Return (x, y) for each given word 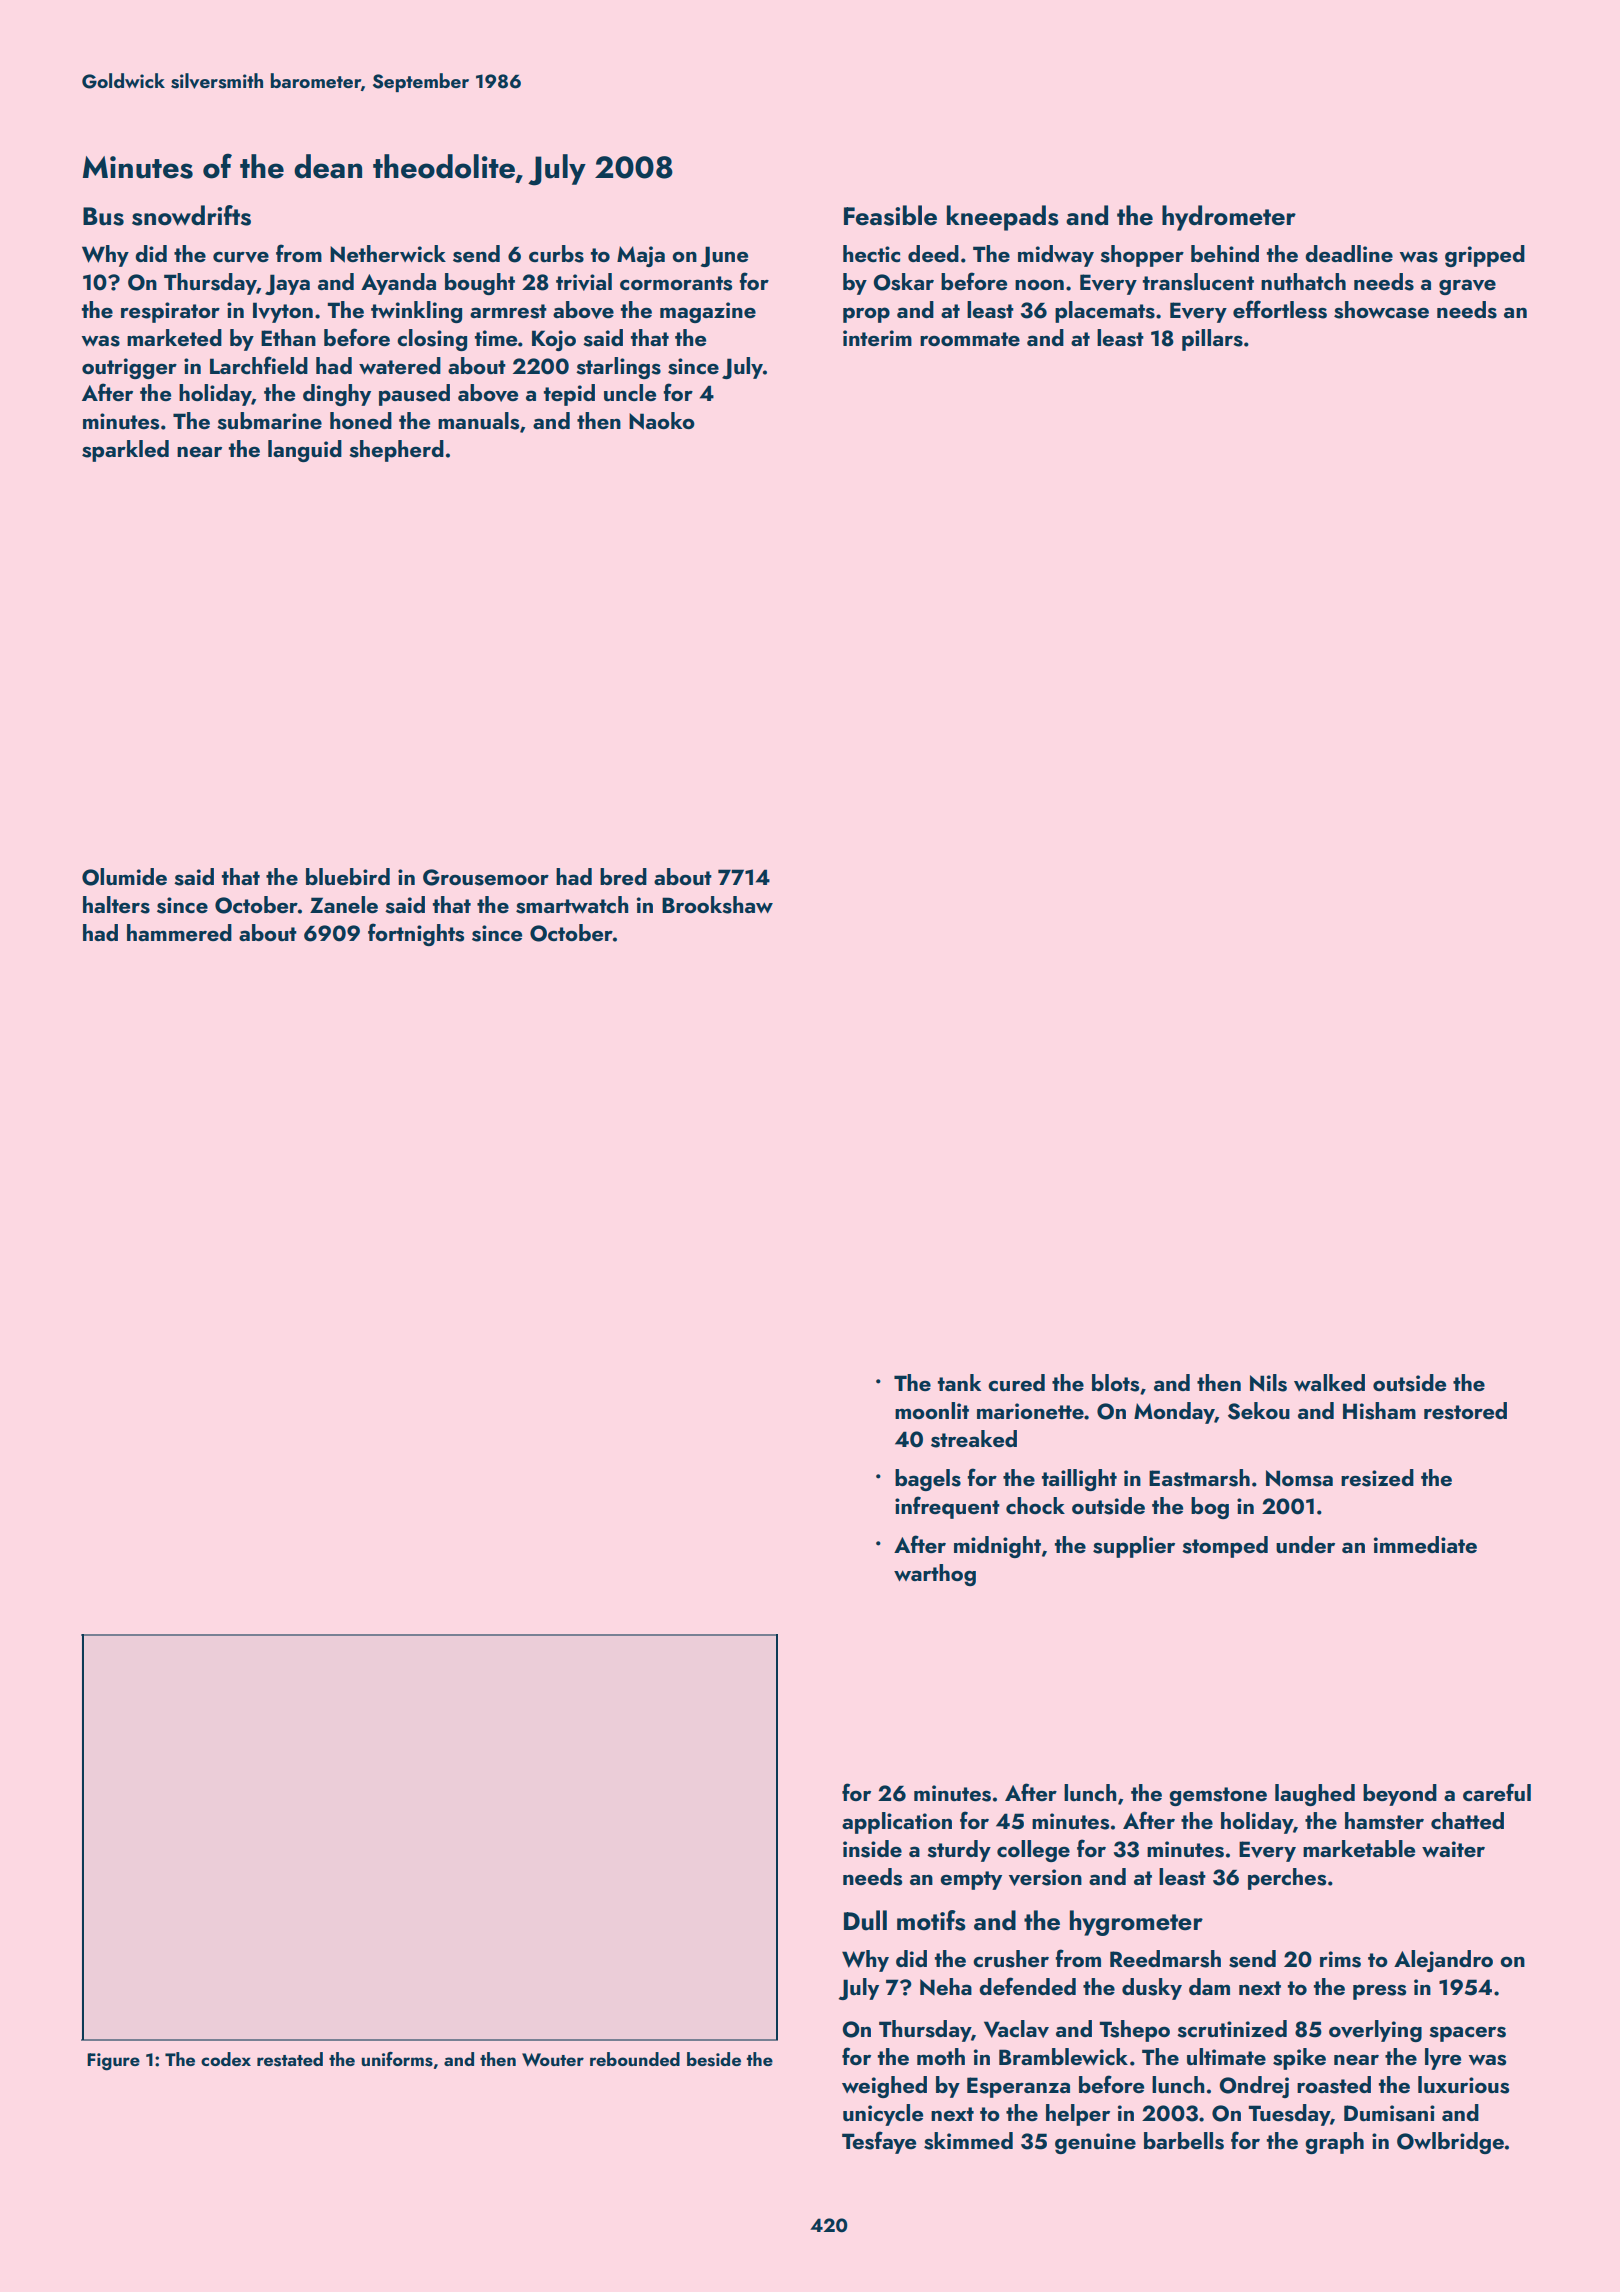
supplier (1134, 1547)
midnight (997, 1547)
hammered (179, 932)
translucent (1198, 282)
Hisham (1379, 1411)
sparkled (125, 451)
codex (226, 2059)
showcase (1381, 310)
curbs (556, 254)
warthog (935, 1575)
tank (960, 1382)
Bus (103, 216)
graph (1335, 2143)
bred (623, 876)
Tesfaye (879, 2142)
